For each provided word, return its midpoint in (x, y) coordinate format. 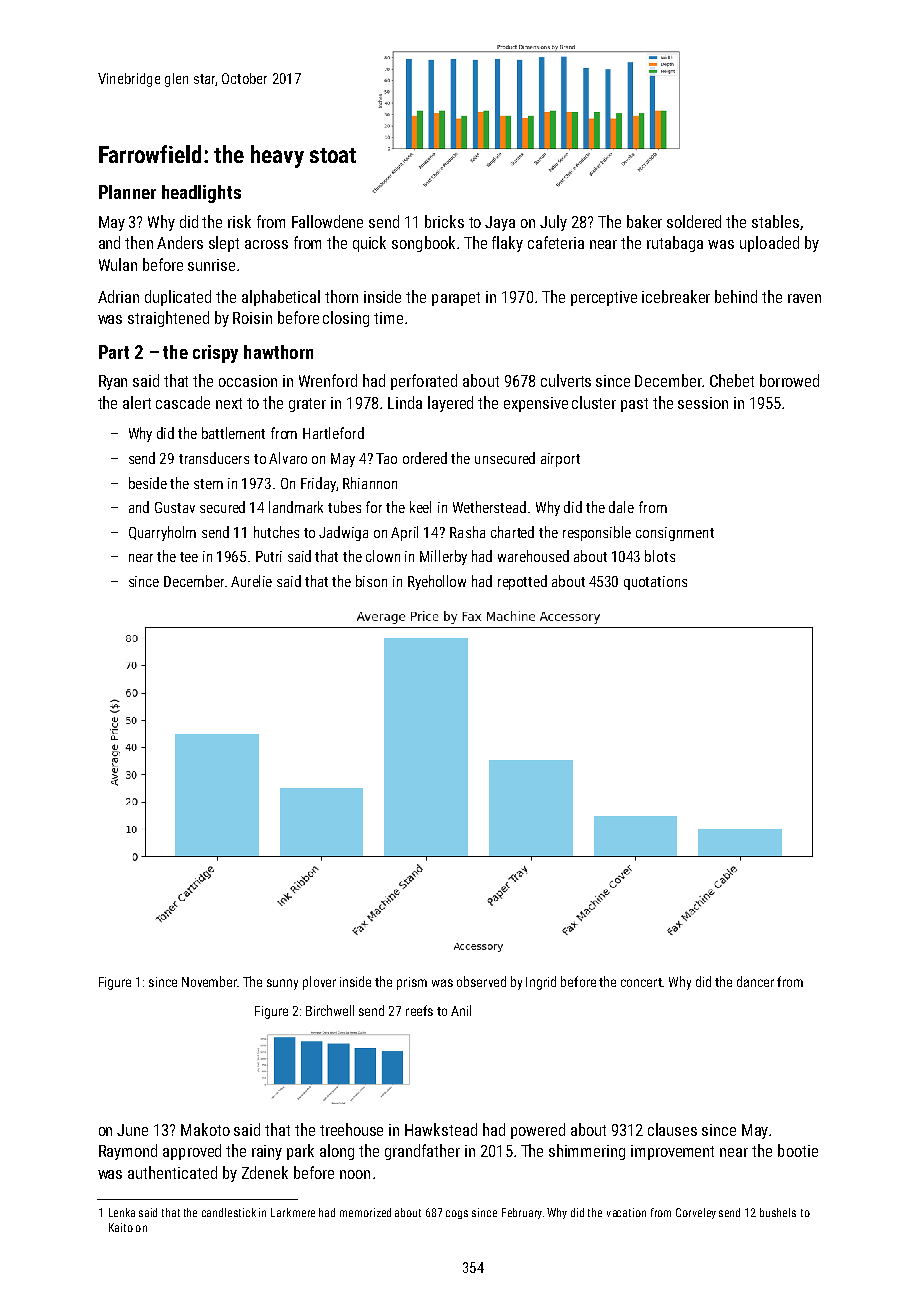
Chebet (732, 380)
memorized (365, 1212)
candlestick (229, 1212)
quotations (655, 583)
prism (412, 983)
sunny (282, 984)
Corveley (696, 1213)
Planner (127, 192)
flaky (507, 244)
